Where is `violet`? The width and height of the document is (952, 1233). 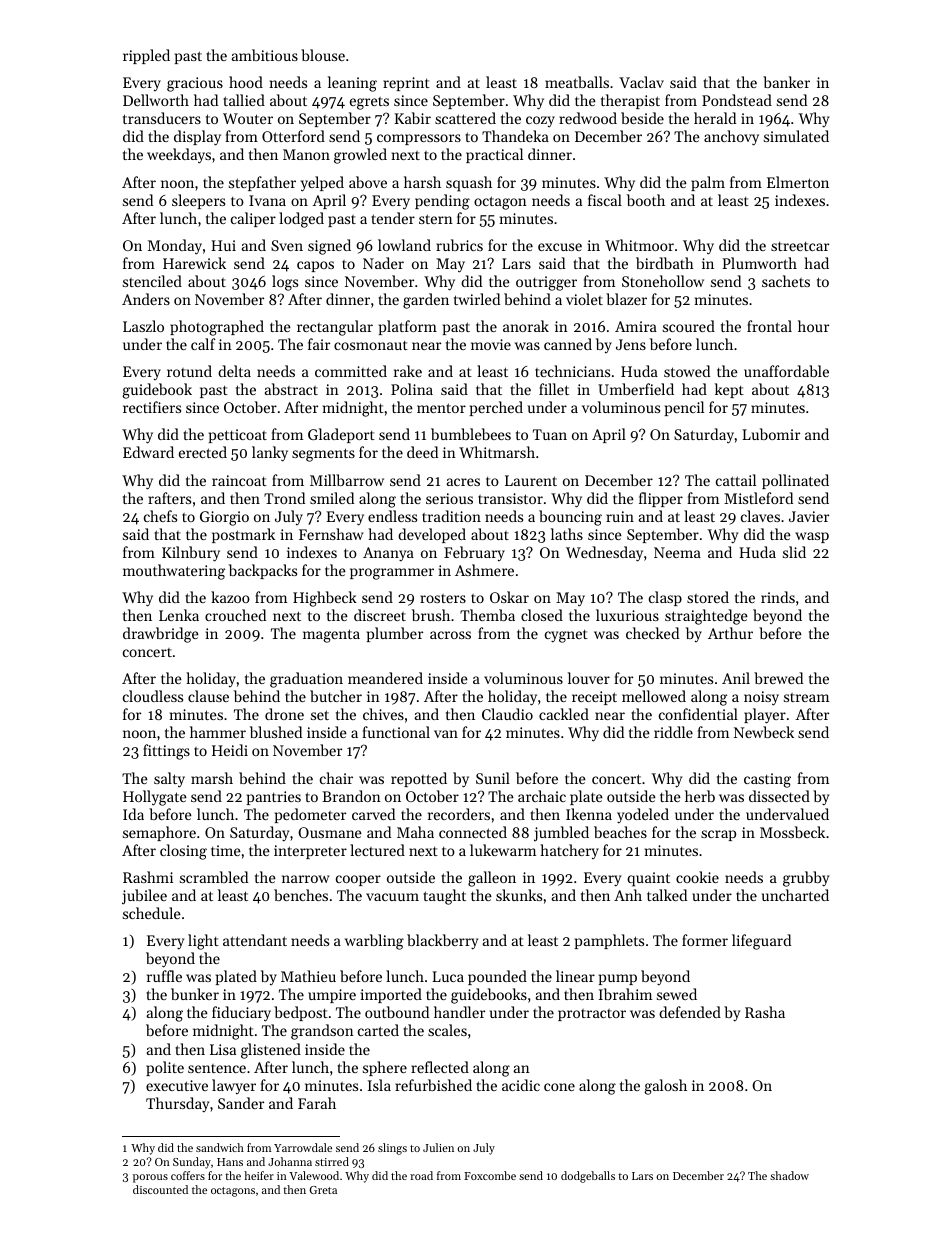 violet is located at coordinates (584, 299).
